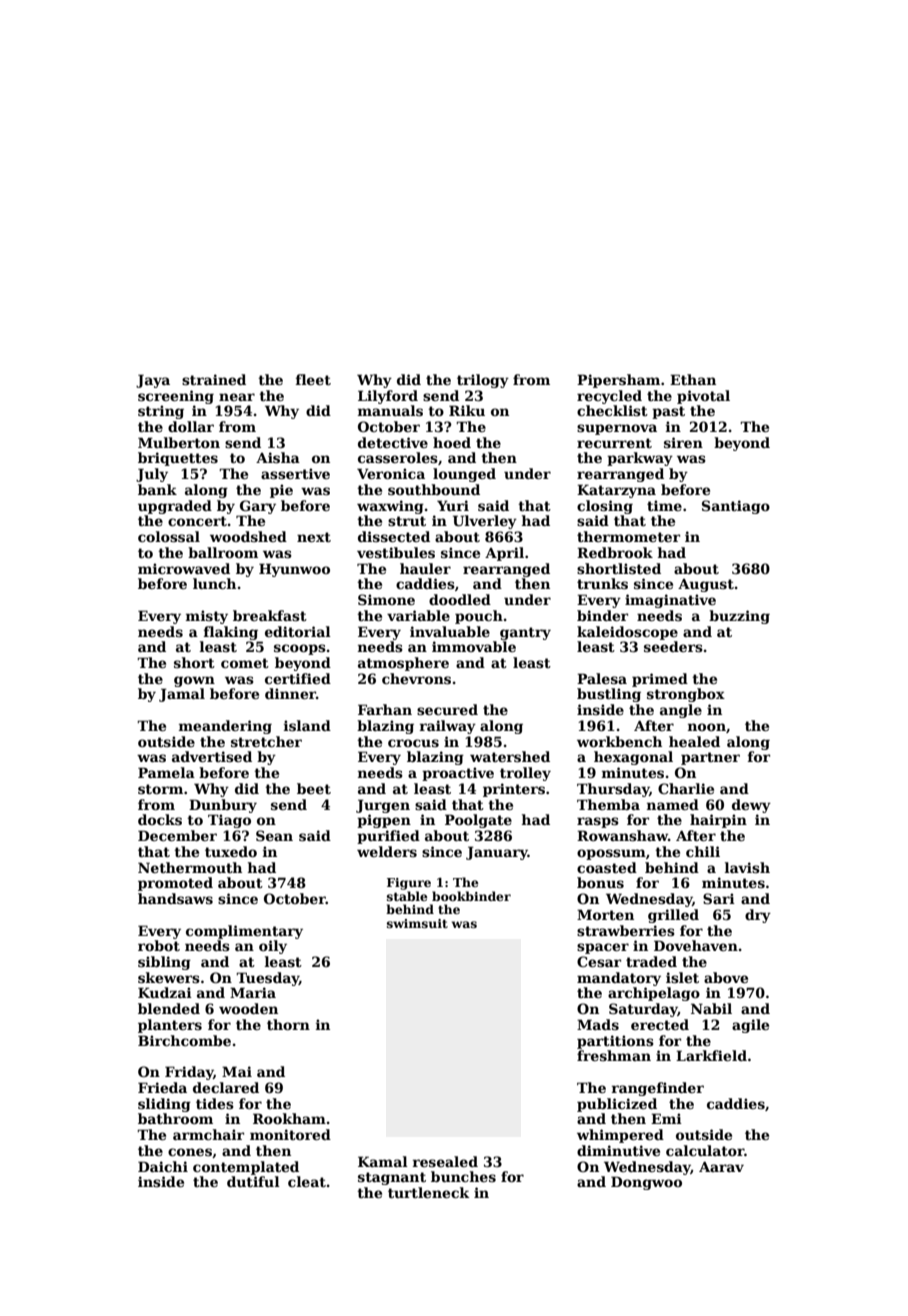  Describe the element at coordinates (710, 758) in the image. I see `partner` at that location.
